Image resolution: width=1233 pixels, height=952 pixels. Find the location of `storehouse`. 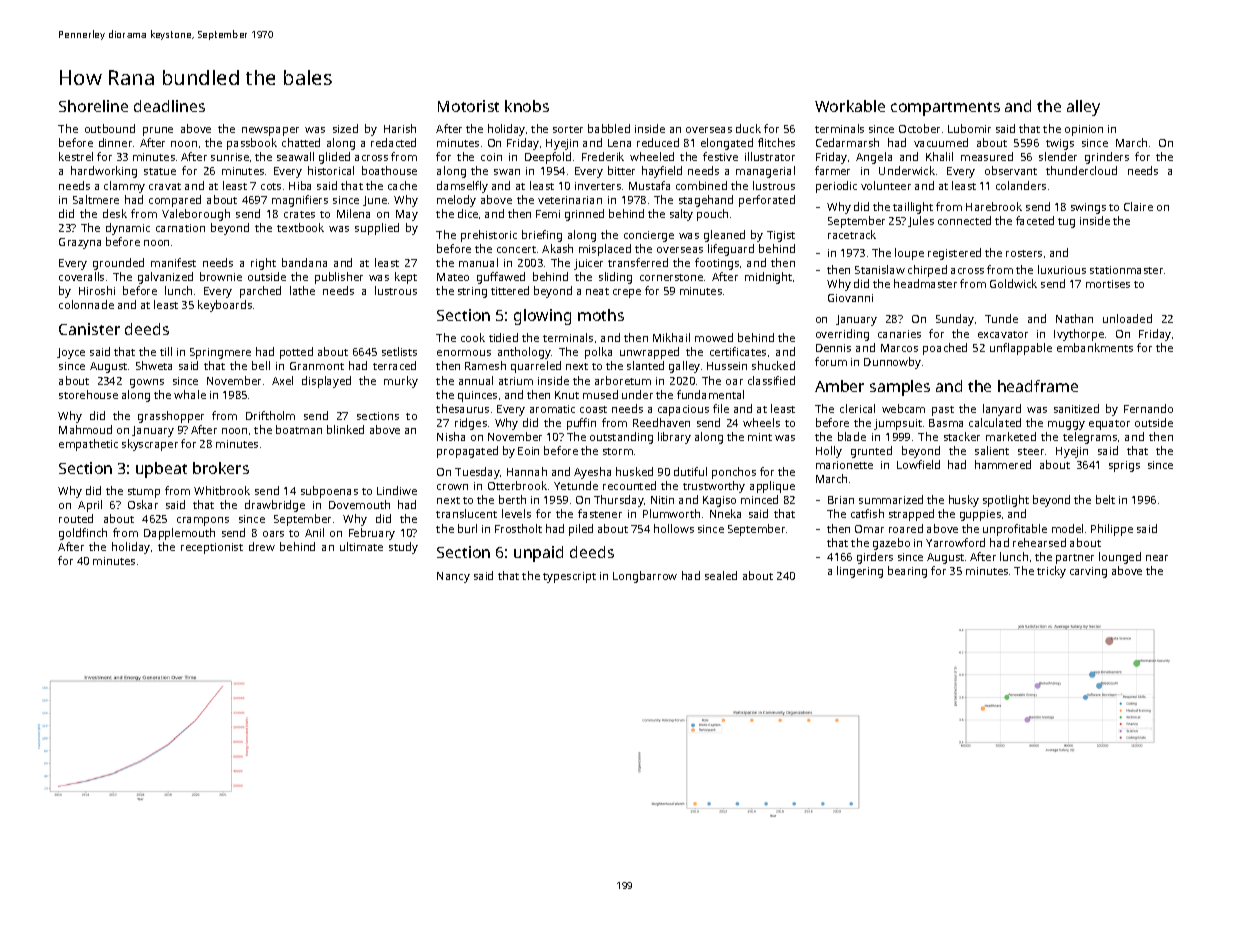

storehouse is located at coordinates (88, 394).
